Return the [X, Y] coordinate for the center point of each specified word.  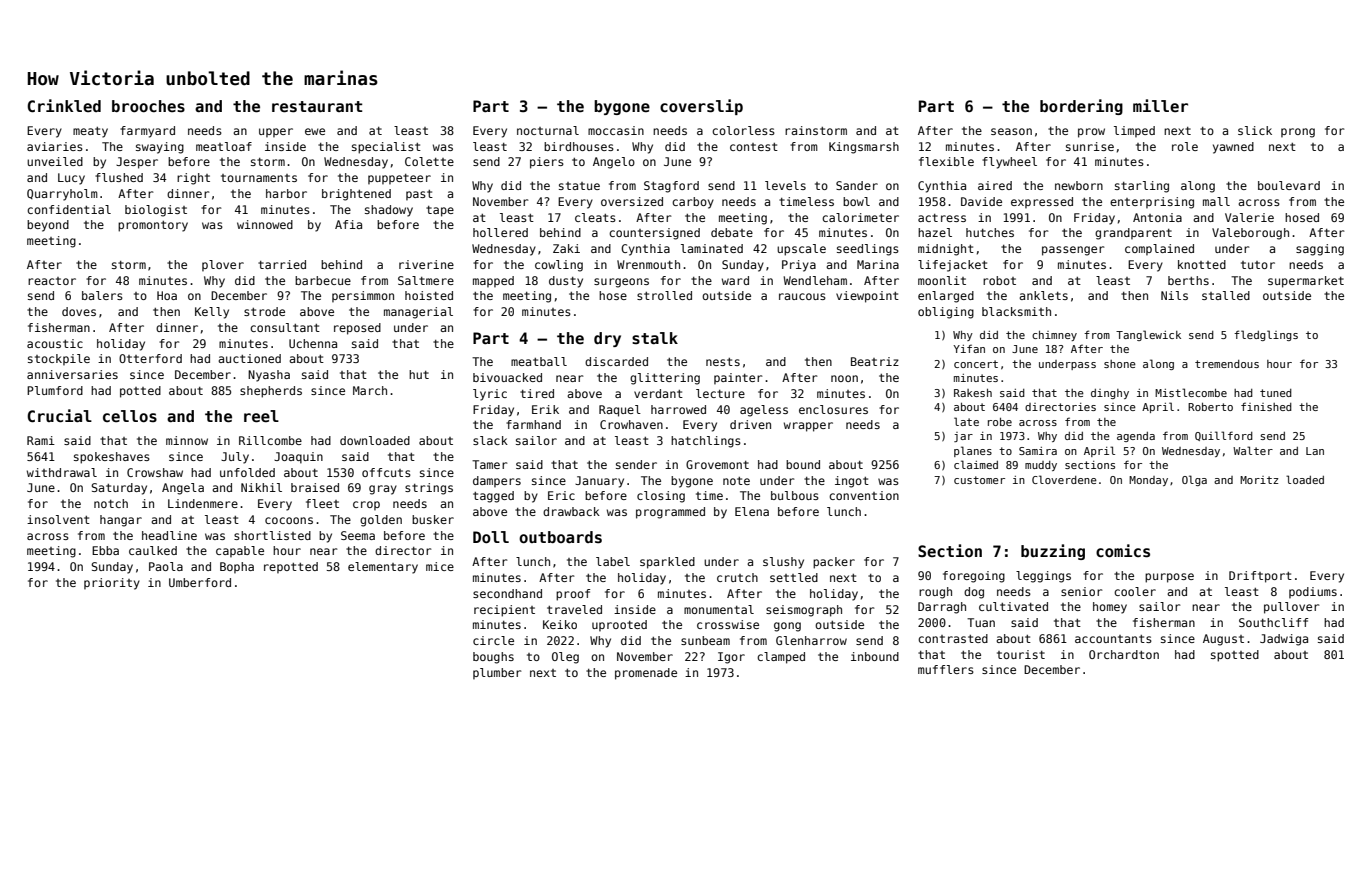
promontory [153, 226]
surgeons [621, 283]
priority [112, 584]
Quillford [1224, 436]
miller [1160, 105]
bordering [1081, 107]
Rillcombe [270, 440]
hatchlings [706, 442]
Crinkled [64, 105]
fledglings [1266, 335]
